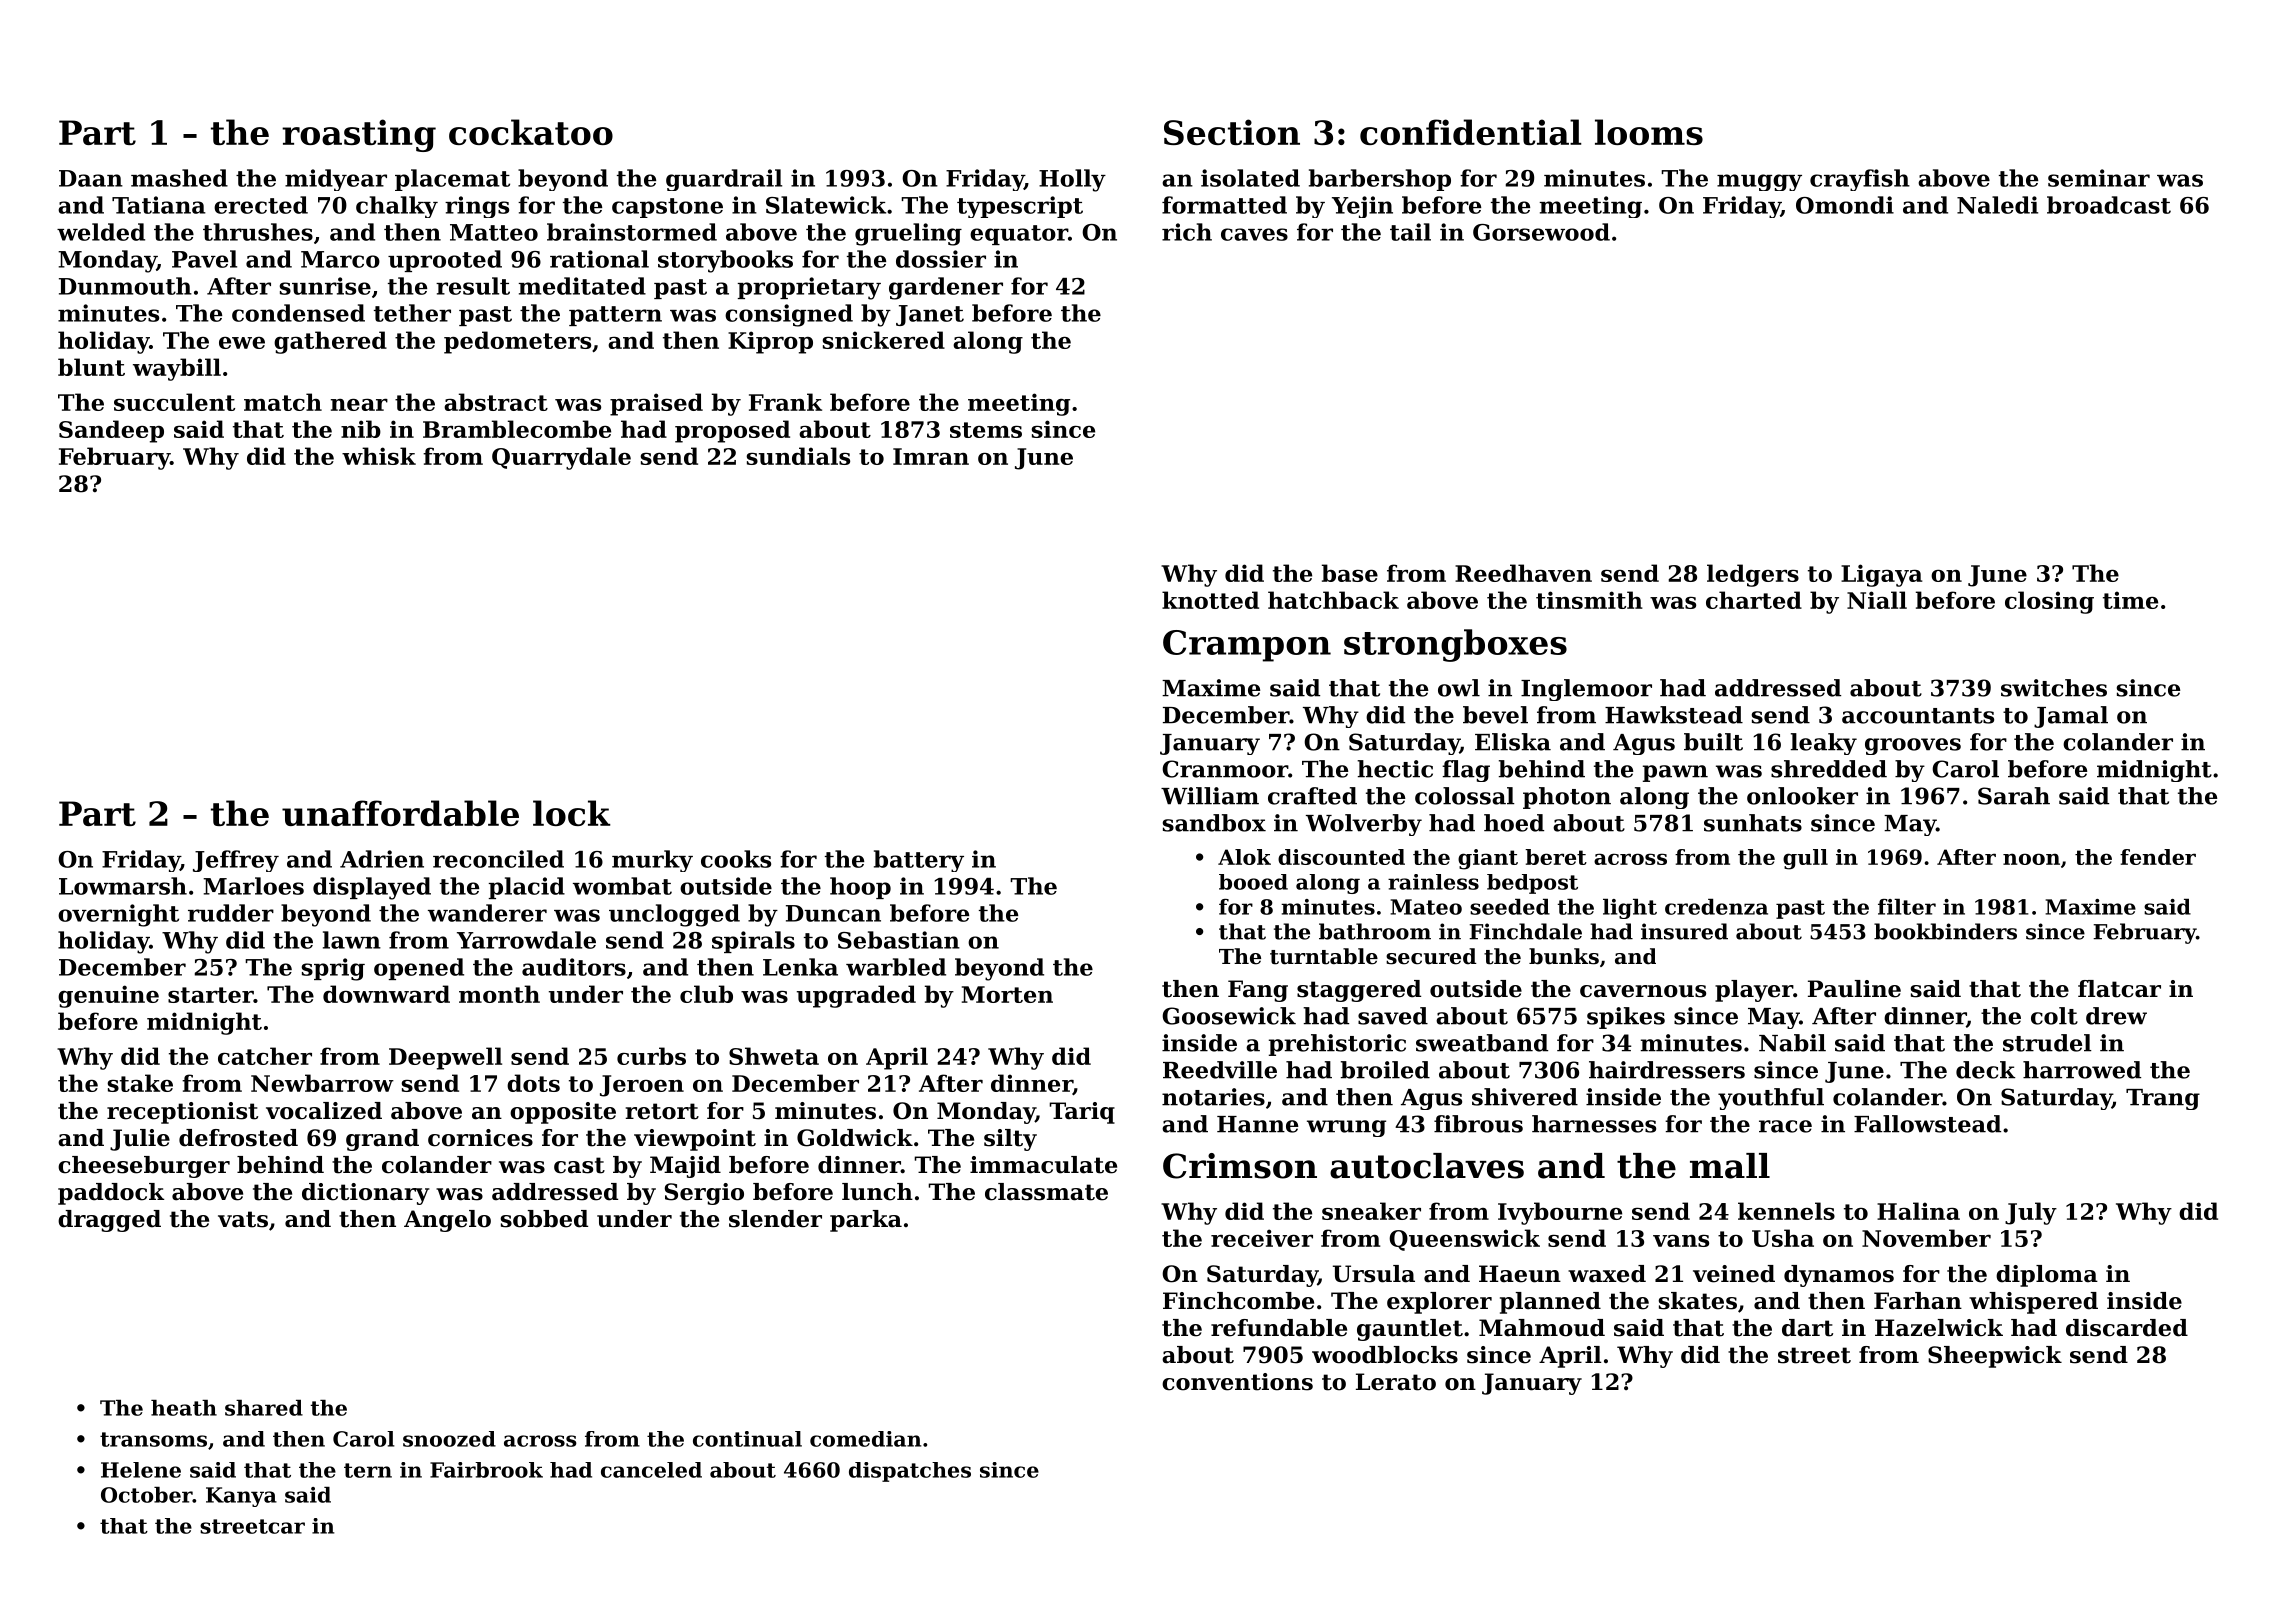 The height and width of the screenshot is (1614, 2282). What do you see at coordinates (899, 940) in the screenshot?
I see `Sebastian` at bounding box center [899, 940].
